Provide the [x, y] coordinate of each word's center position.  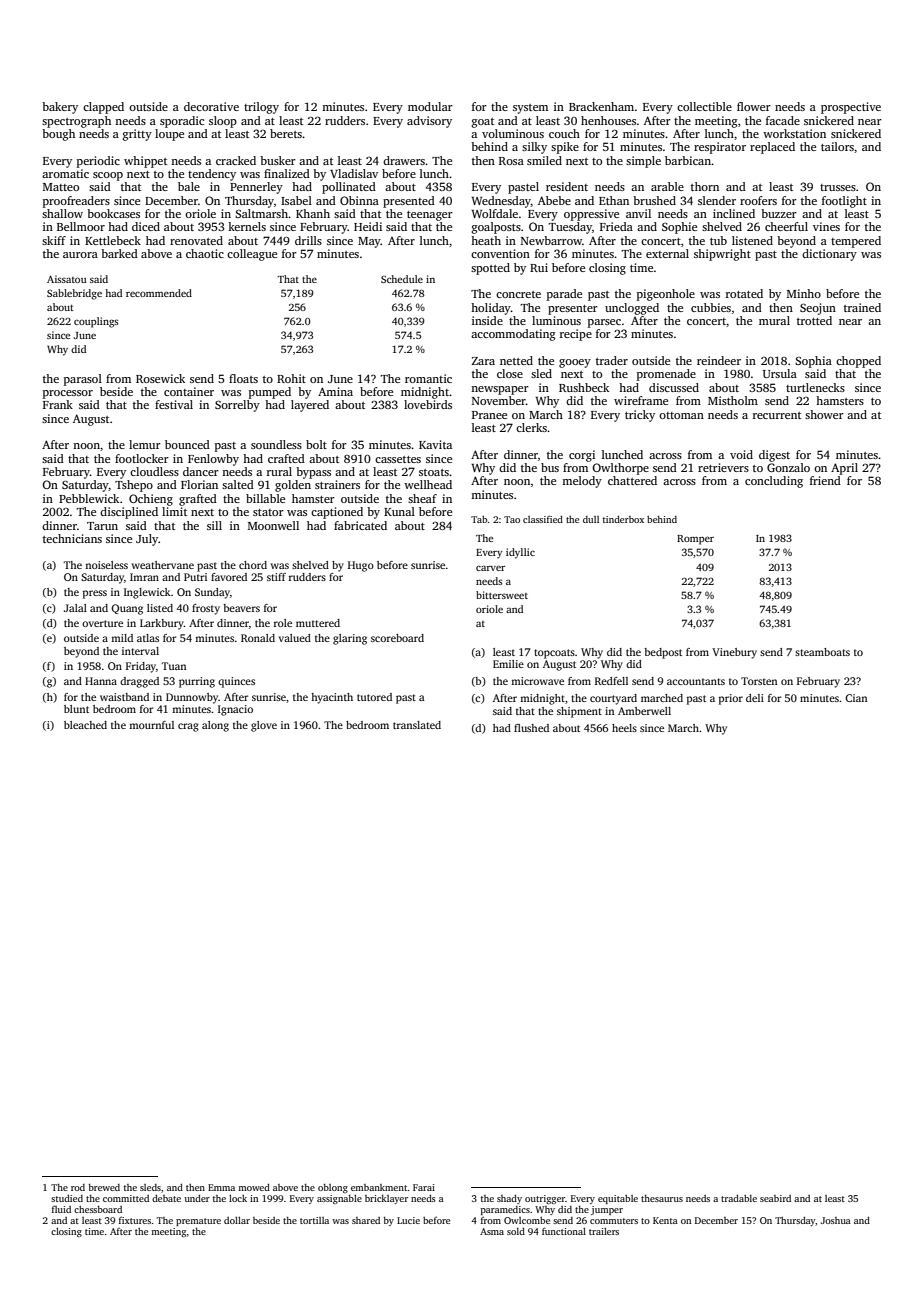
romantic [428, 378]
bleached [85, 725]
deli [755, 698]
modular [430, 106]
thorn [705, 186]
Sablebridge [74, 294]
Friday [141, 667]
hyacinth [332, 698]
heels [624, 728]
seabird [775, 1198]
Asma [492, 1231]
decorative [211, 106]
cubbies [711, 307]
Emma [221, 1187]
